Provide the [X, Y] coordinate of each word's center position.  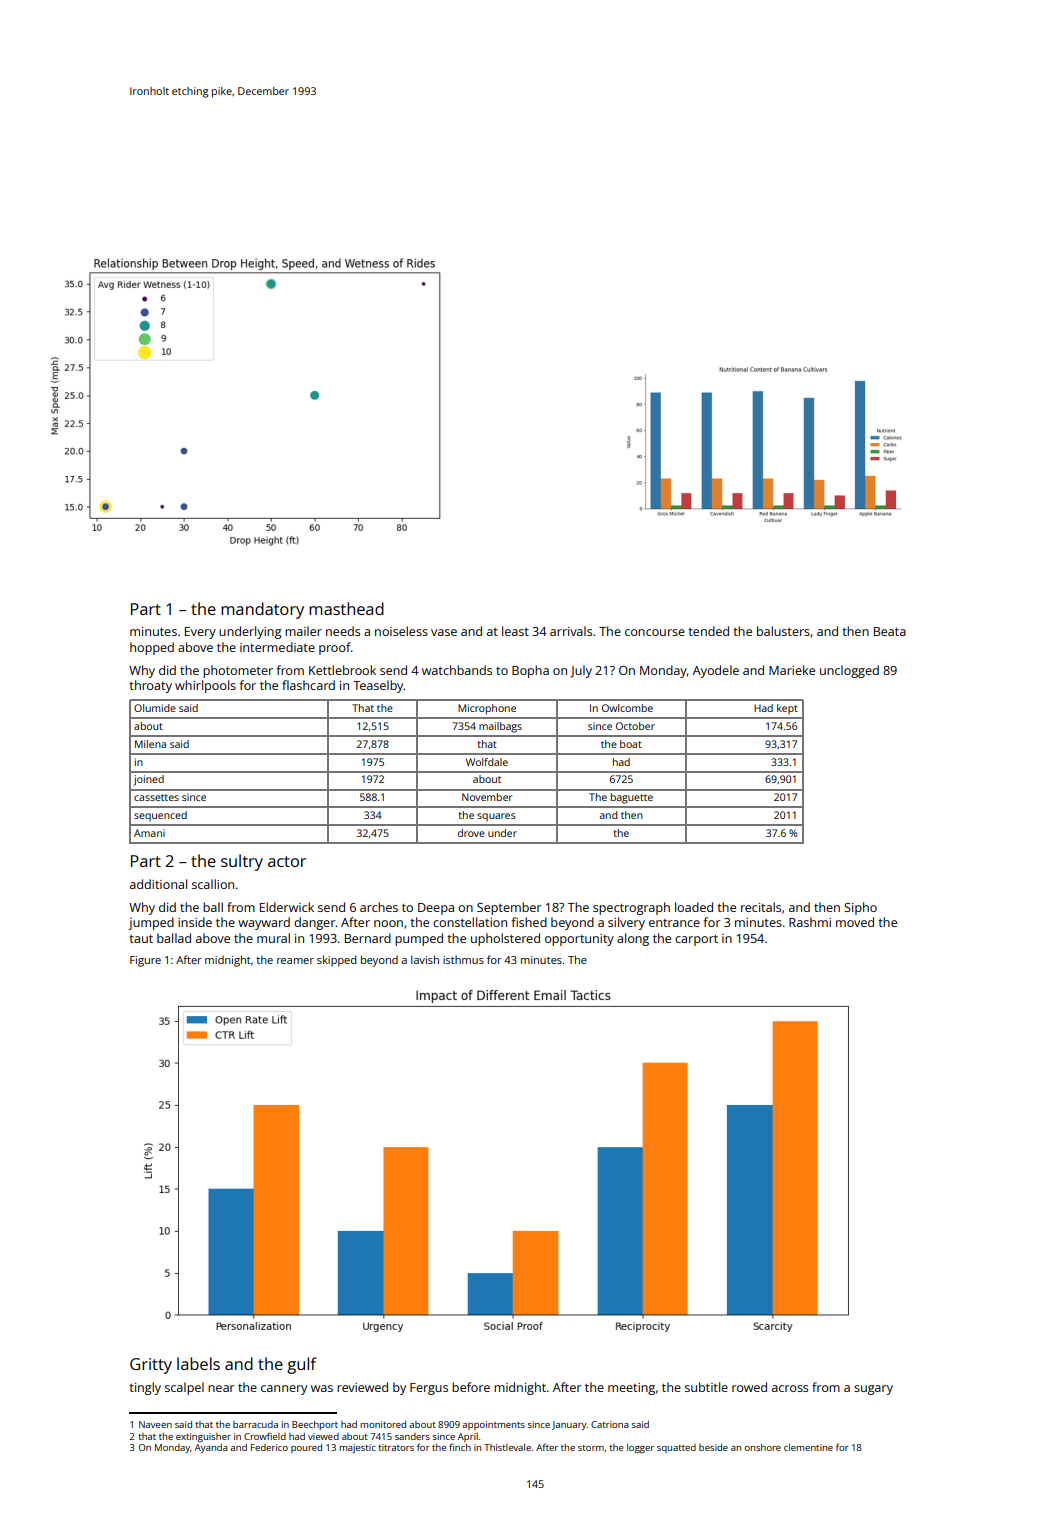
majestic [357, 1448]
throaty [150, 686]
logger [640, 1448]
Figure [145, 961]
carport [696, 940]
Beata [890, 631]
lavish [425, 959]
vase [444, 632]
